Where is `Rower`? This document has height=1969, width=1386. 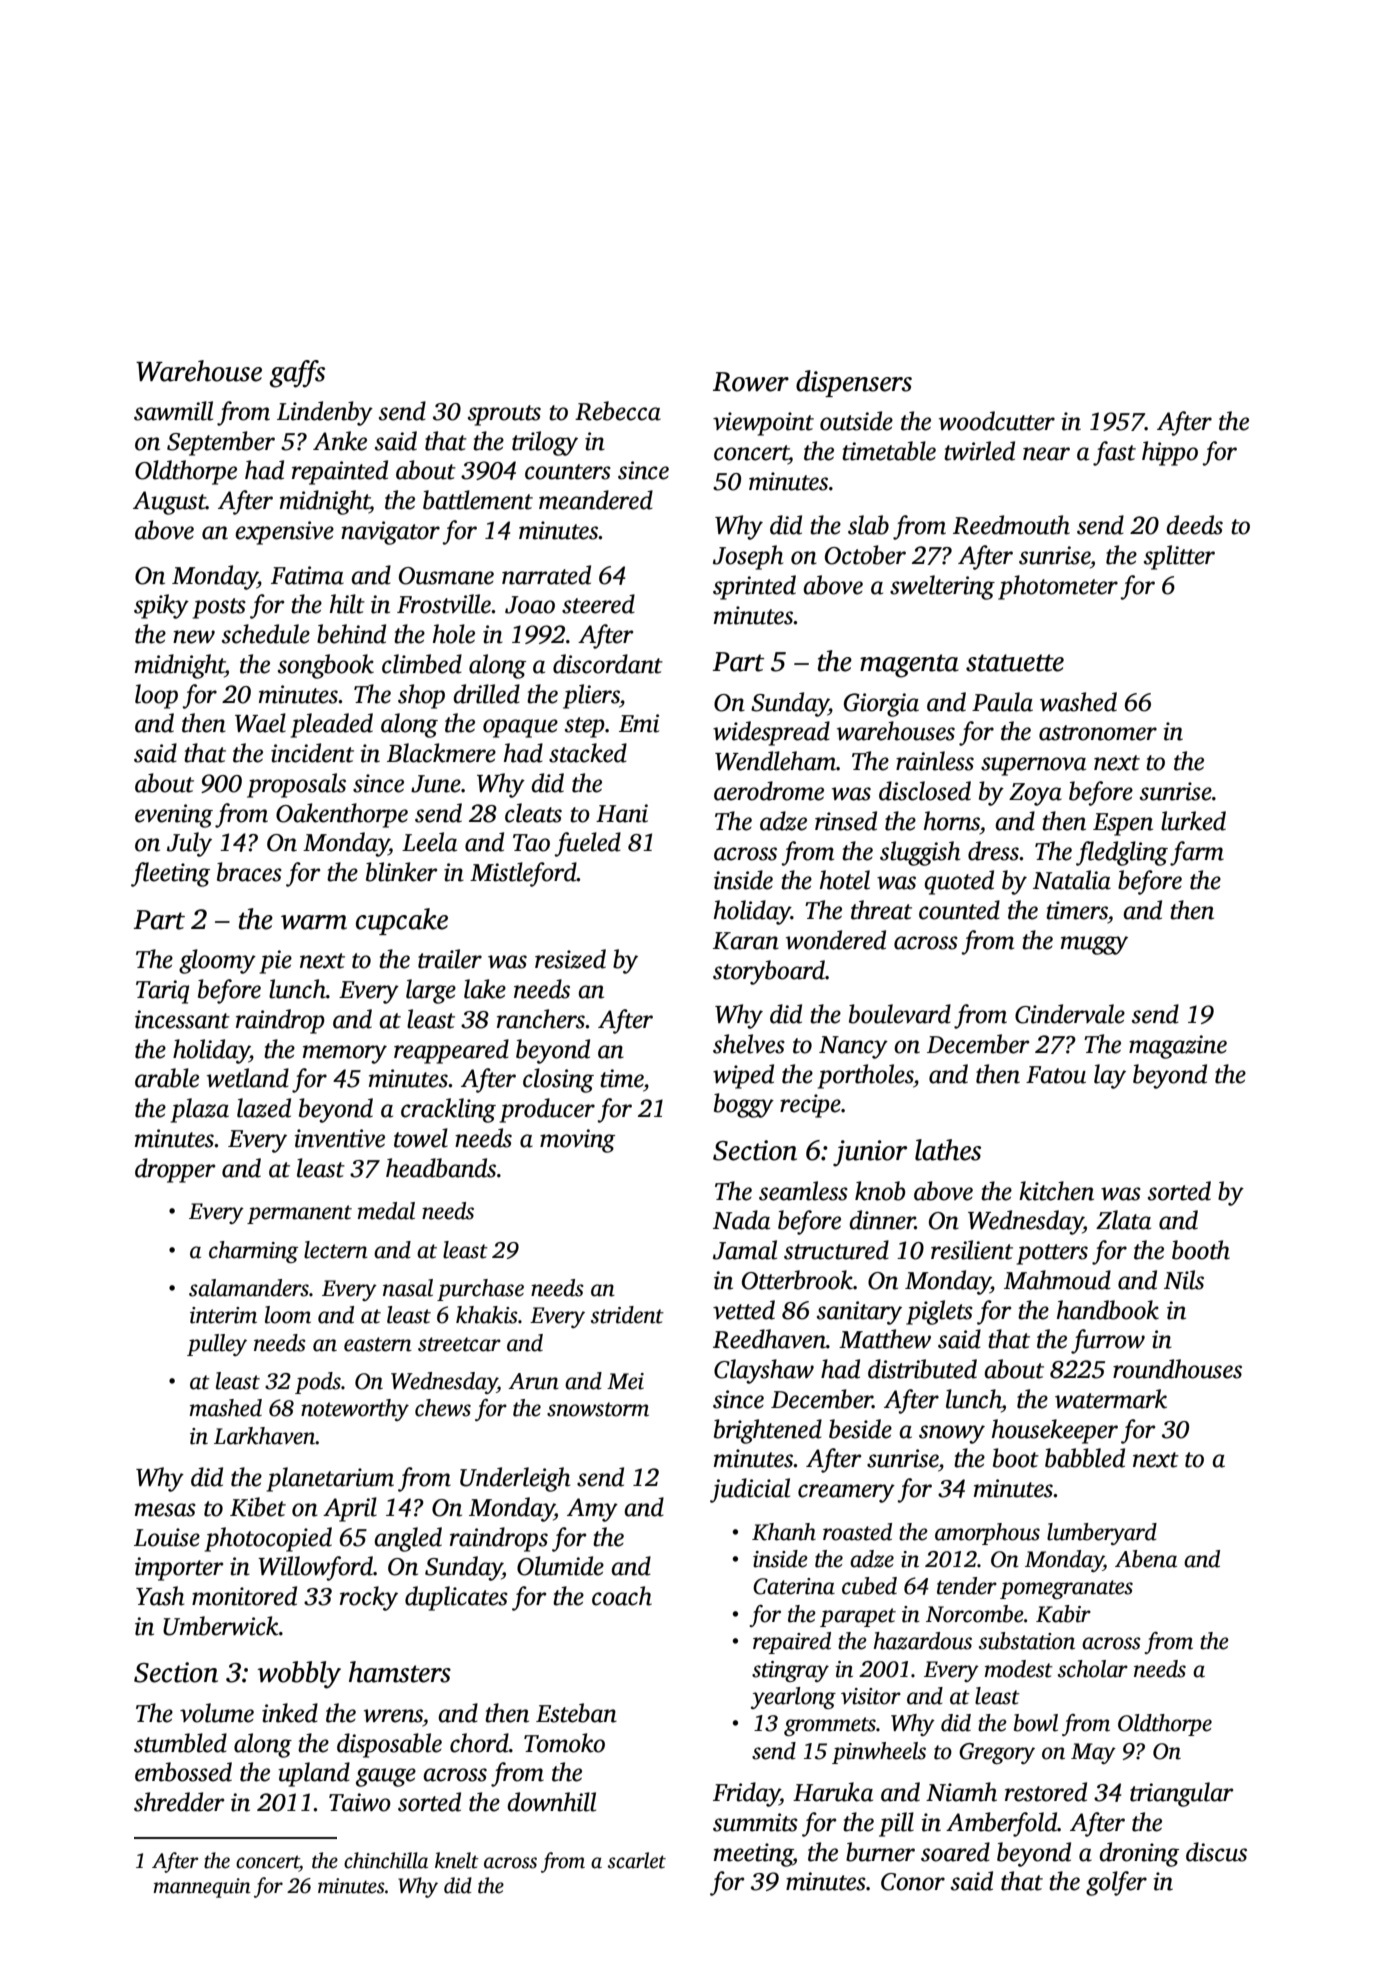
Rower is located at coordinates (751, 382).
